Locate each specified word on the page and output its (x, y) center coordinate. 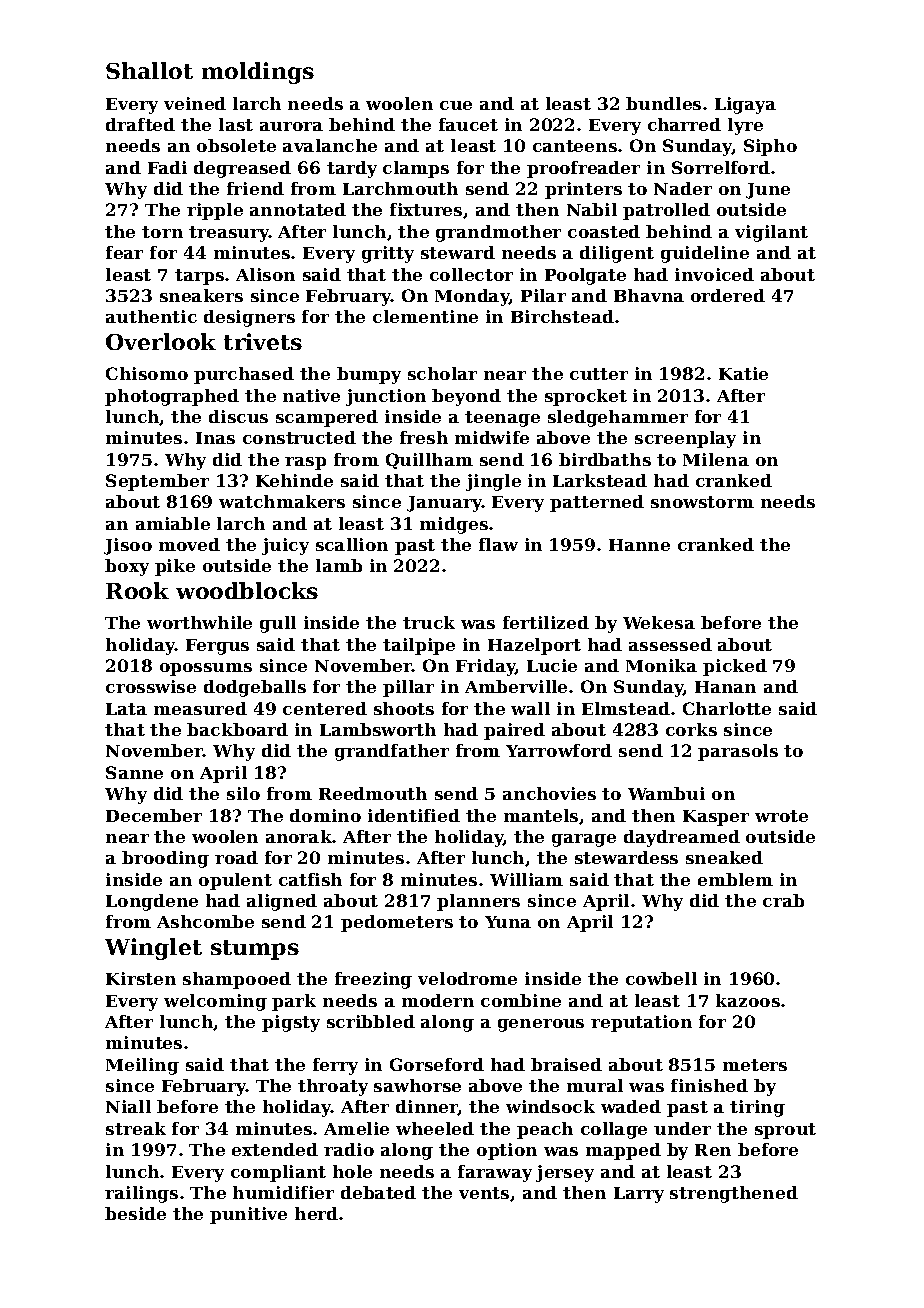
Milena (716, 459)
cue (456, 105)
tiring (757, 1108)
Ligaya (745, 105)
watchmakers (282, 501)
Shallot (149, 70)
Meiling (142, 1066)
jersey (565, 1173)
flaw (498, 544)
